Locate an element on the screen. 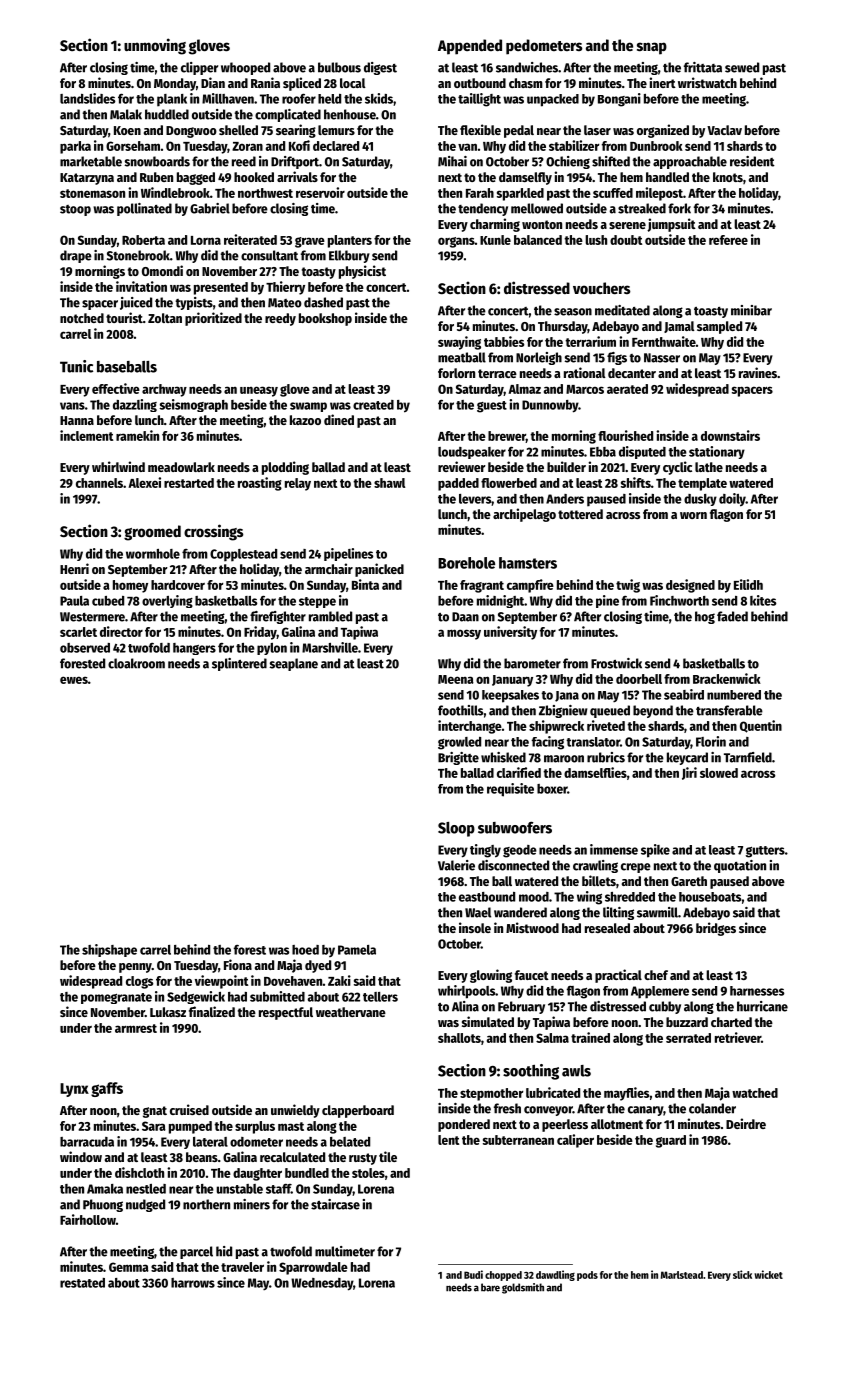  shifts is located at coordinates (636, 482).
